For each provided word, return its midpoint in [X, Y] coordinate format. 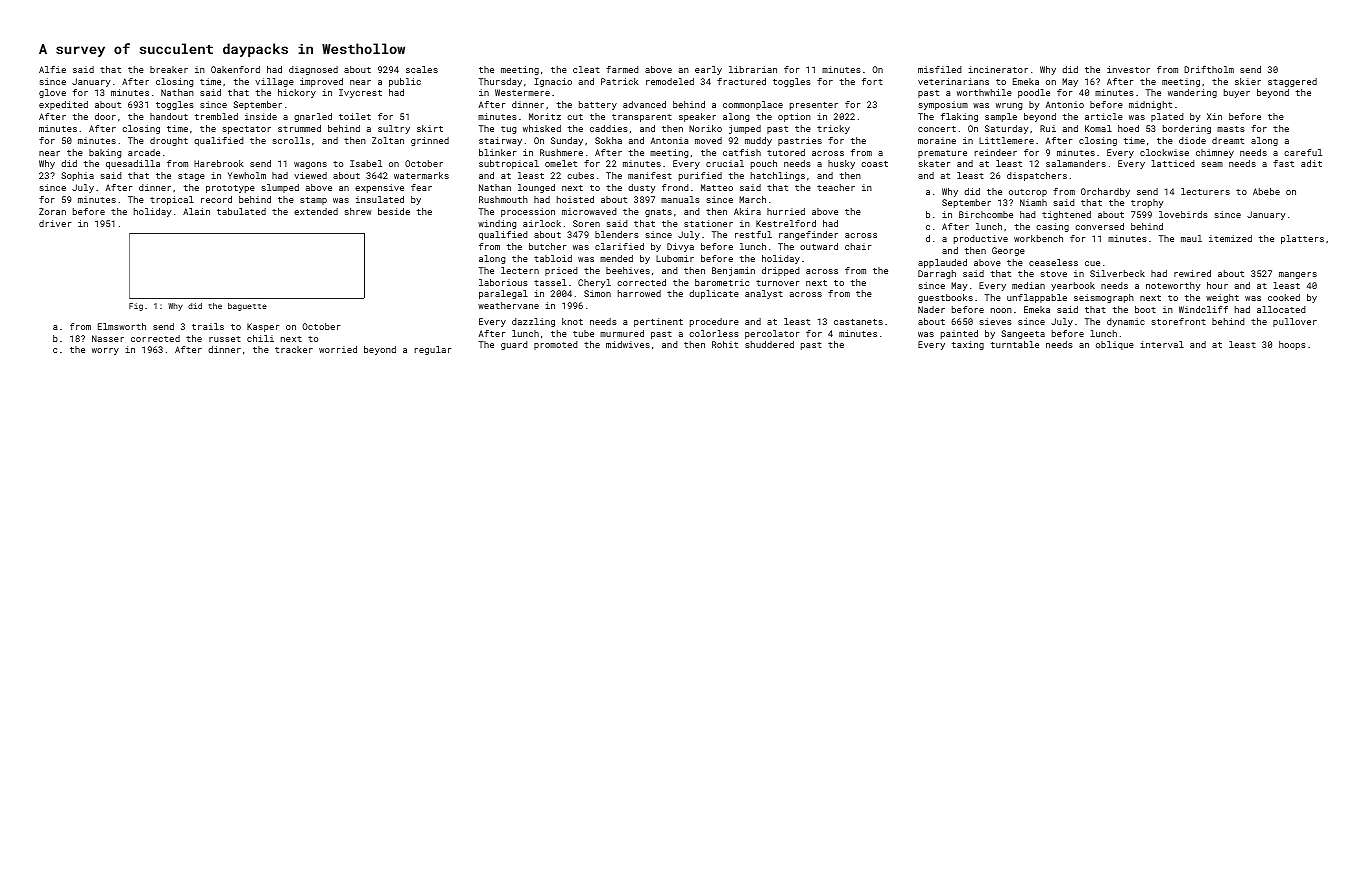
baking [105, 153]
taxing [968, 345]
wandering [1192, 93]
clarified [619, 246]
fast [1283, 163]
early [708, 70]
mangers [1298, 275]
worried [338, 349]
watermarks [421, 175]
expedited [63, 105]
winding [497, 224]
